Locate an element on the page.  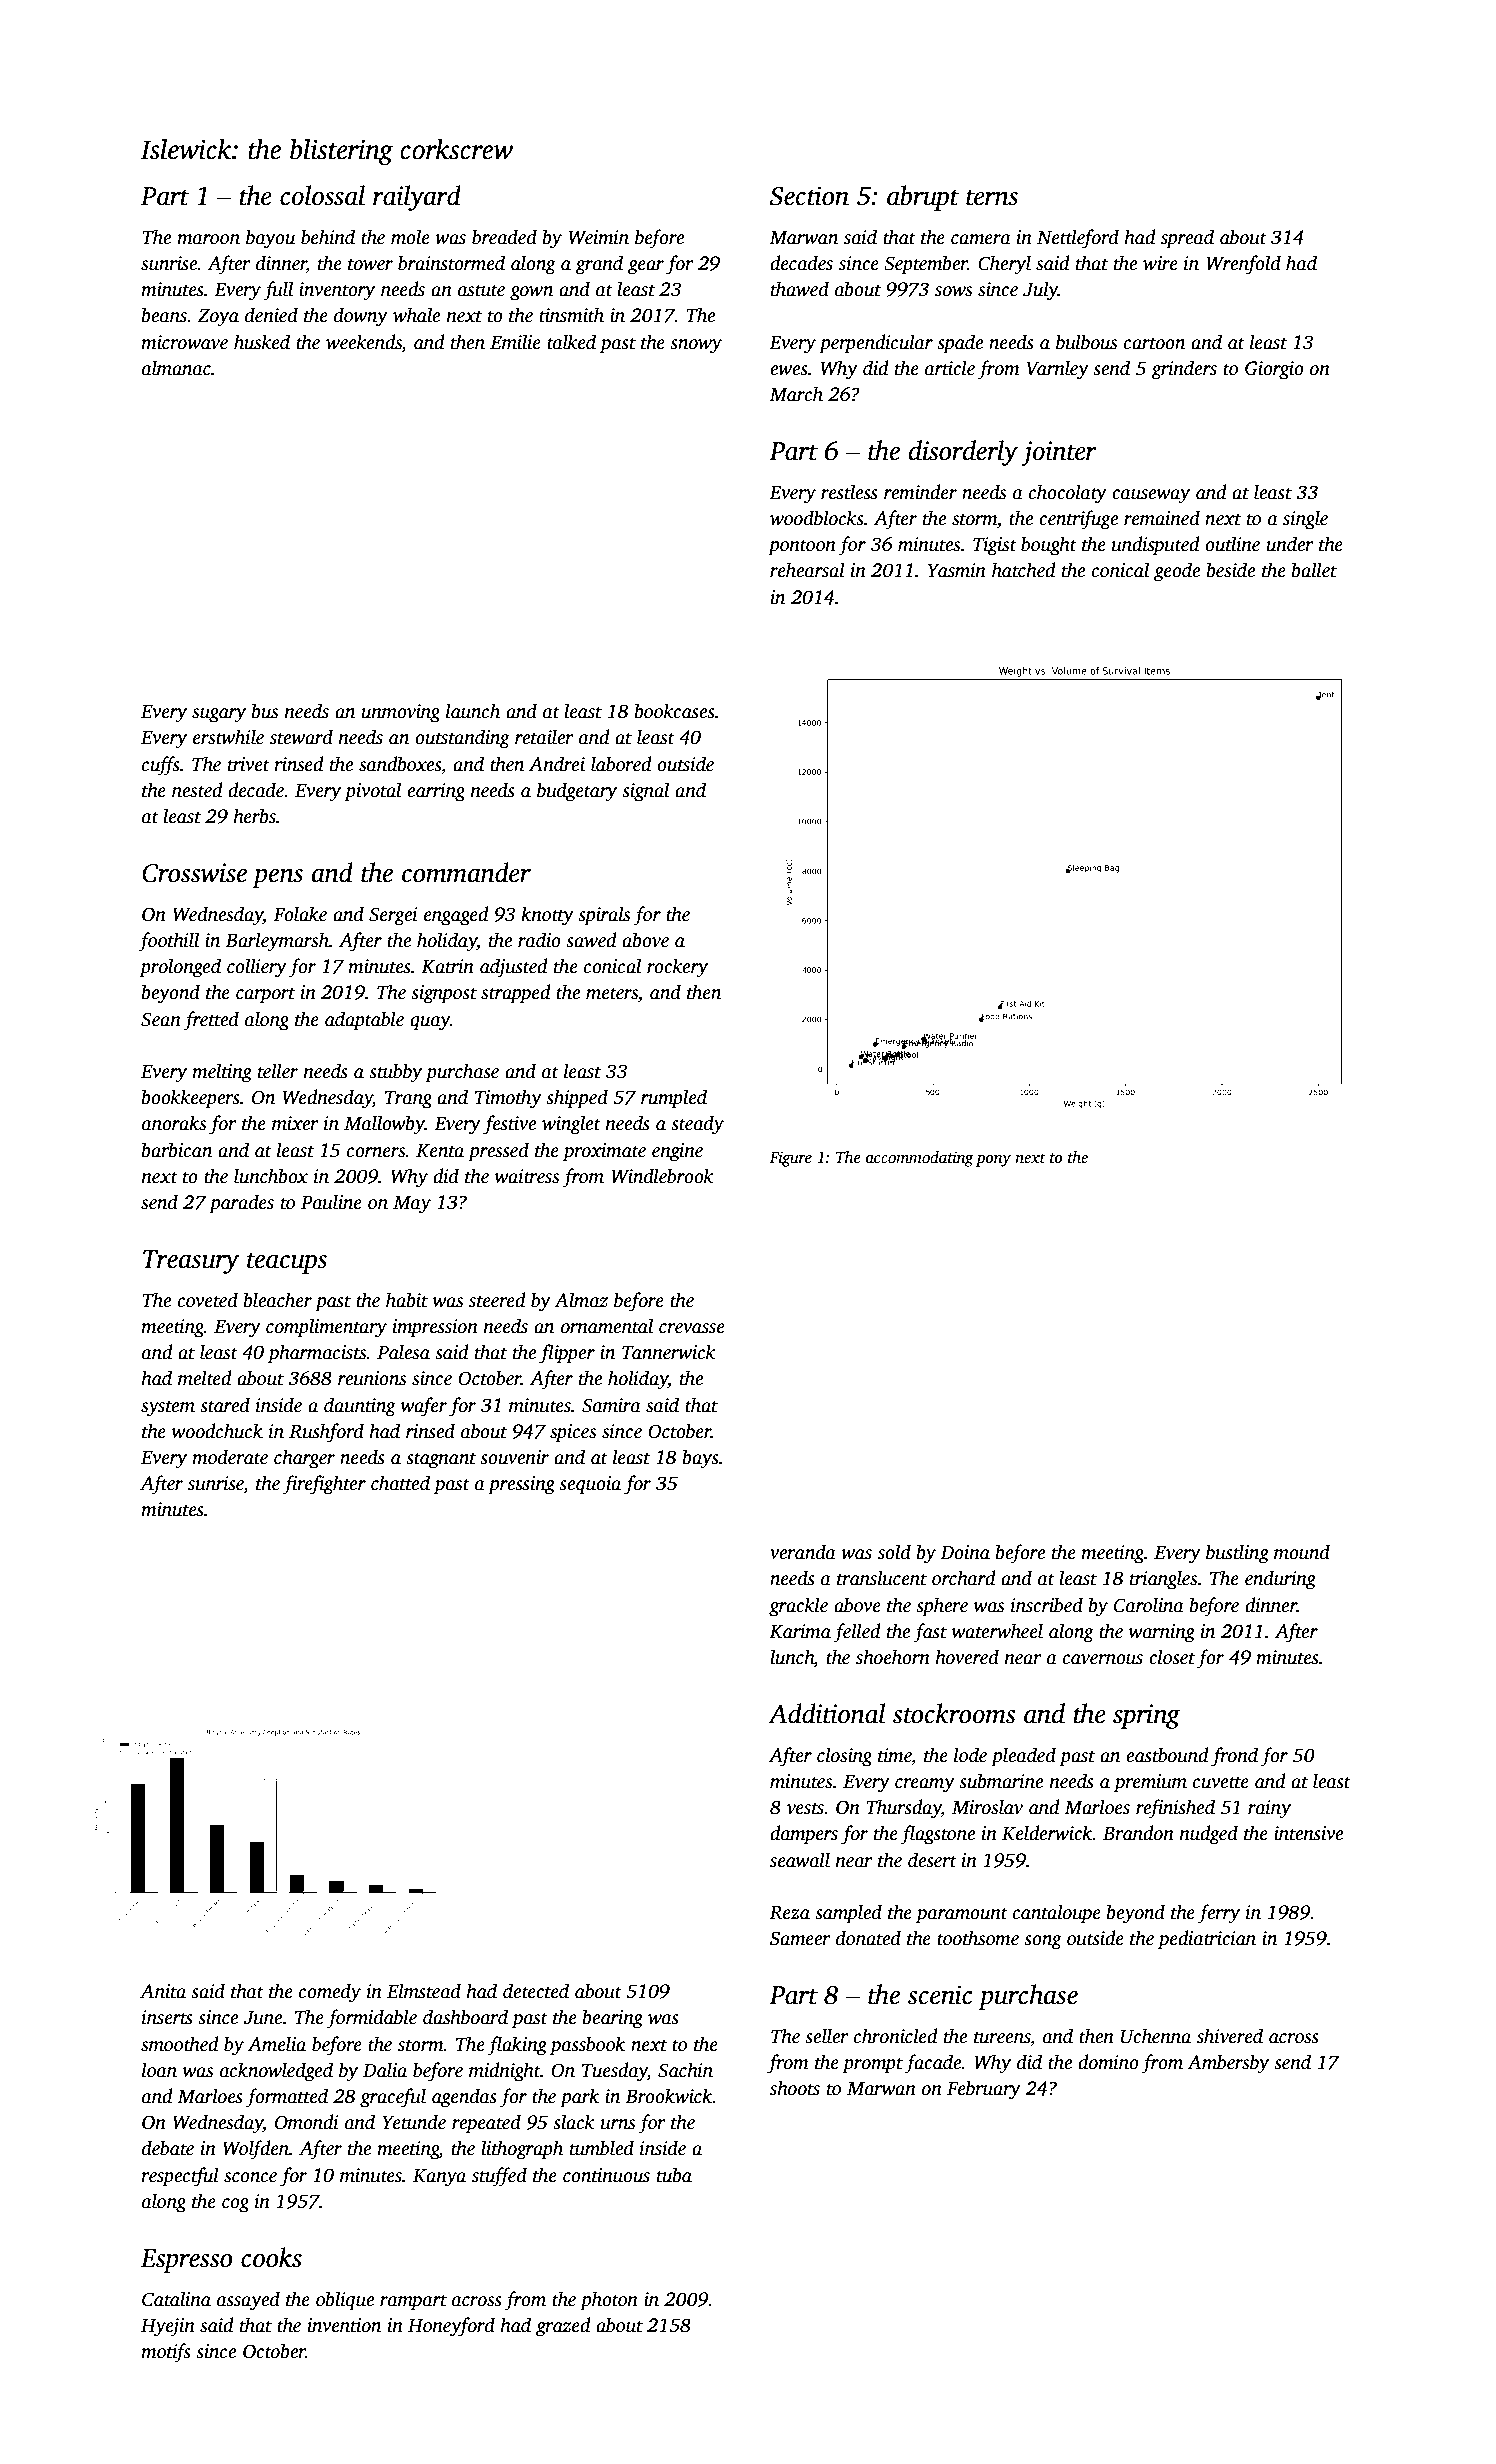
wafer is located at coordinates (424, 1407).
